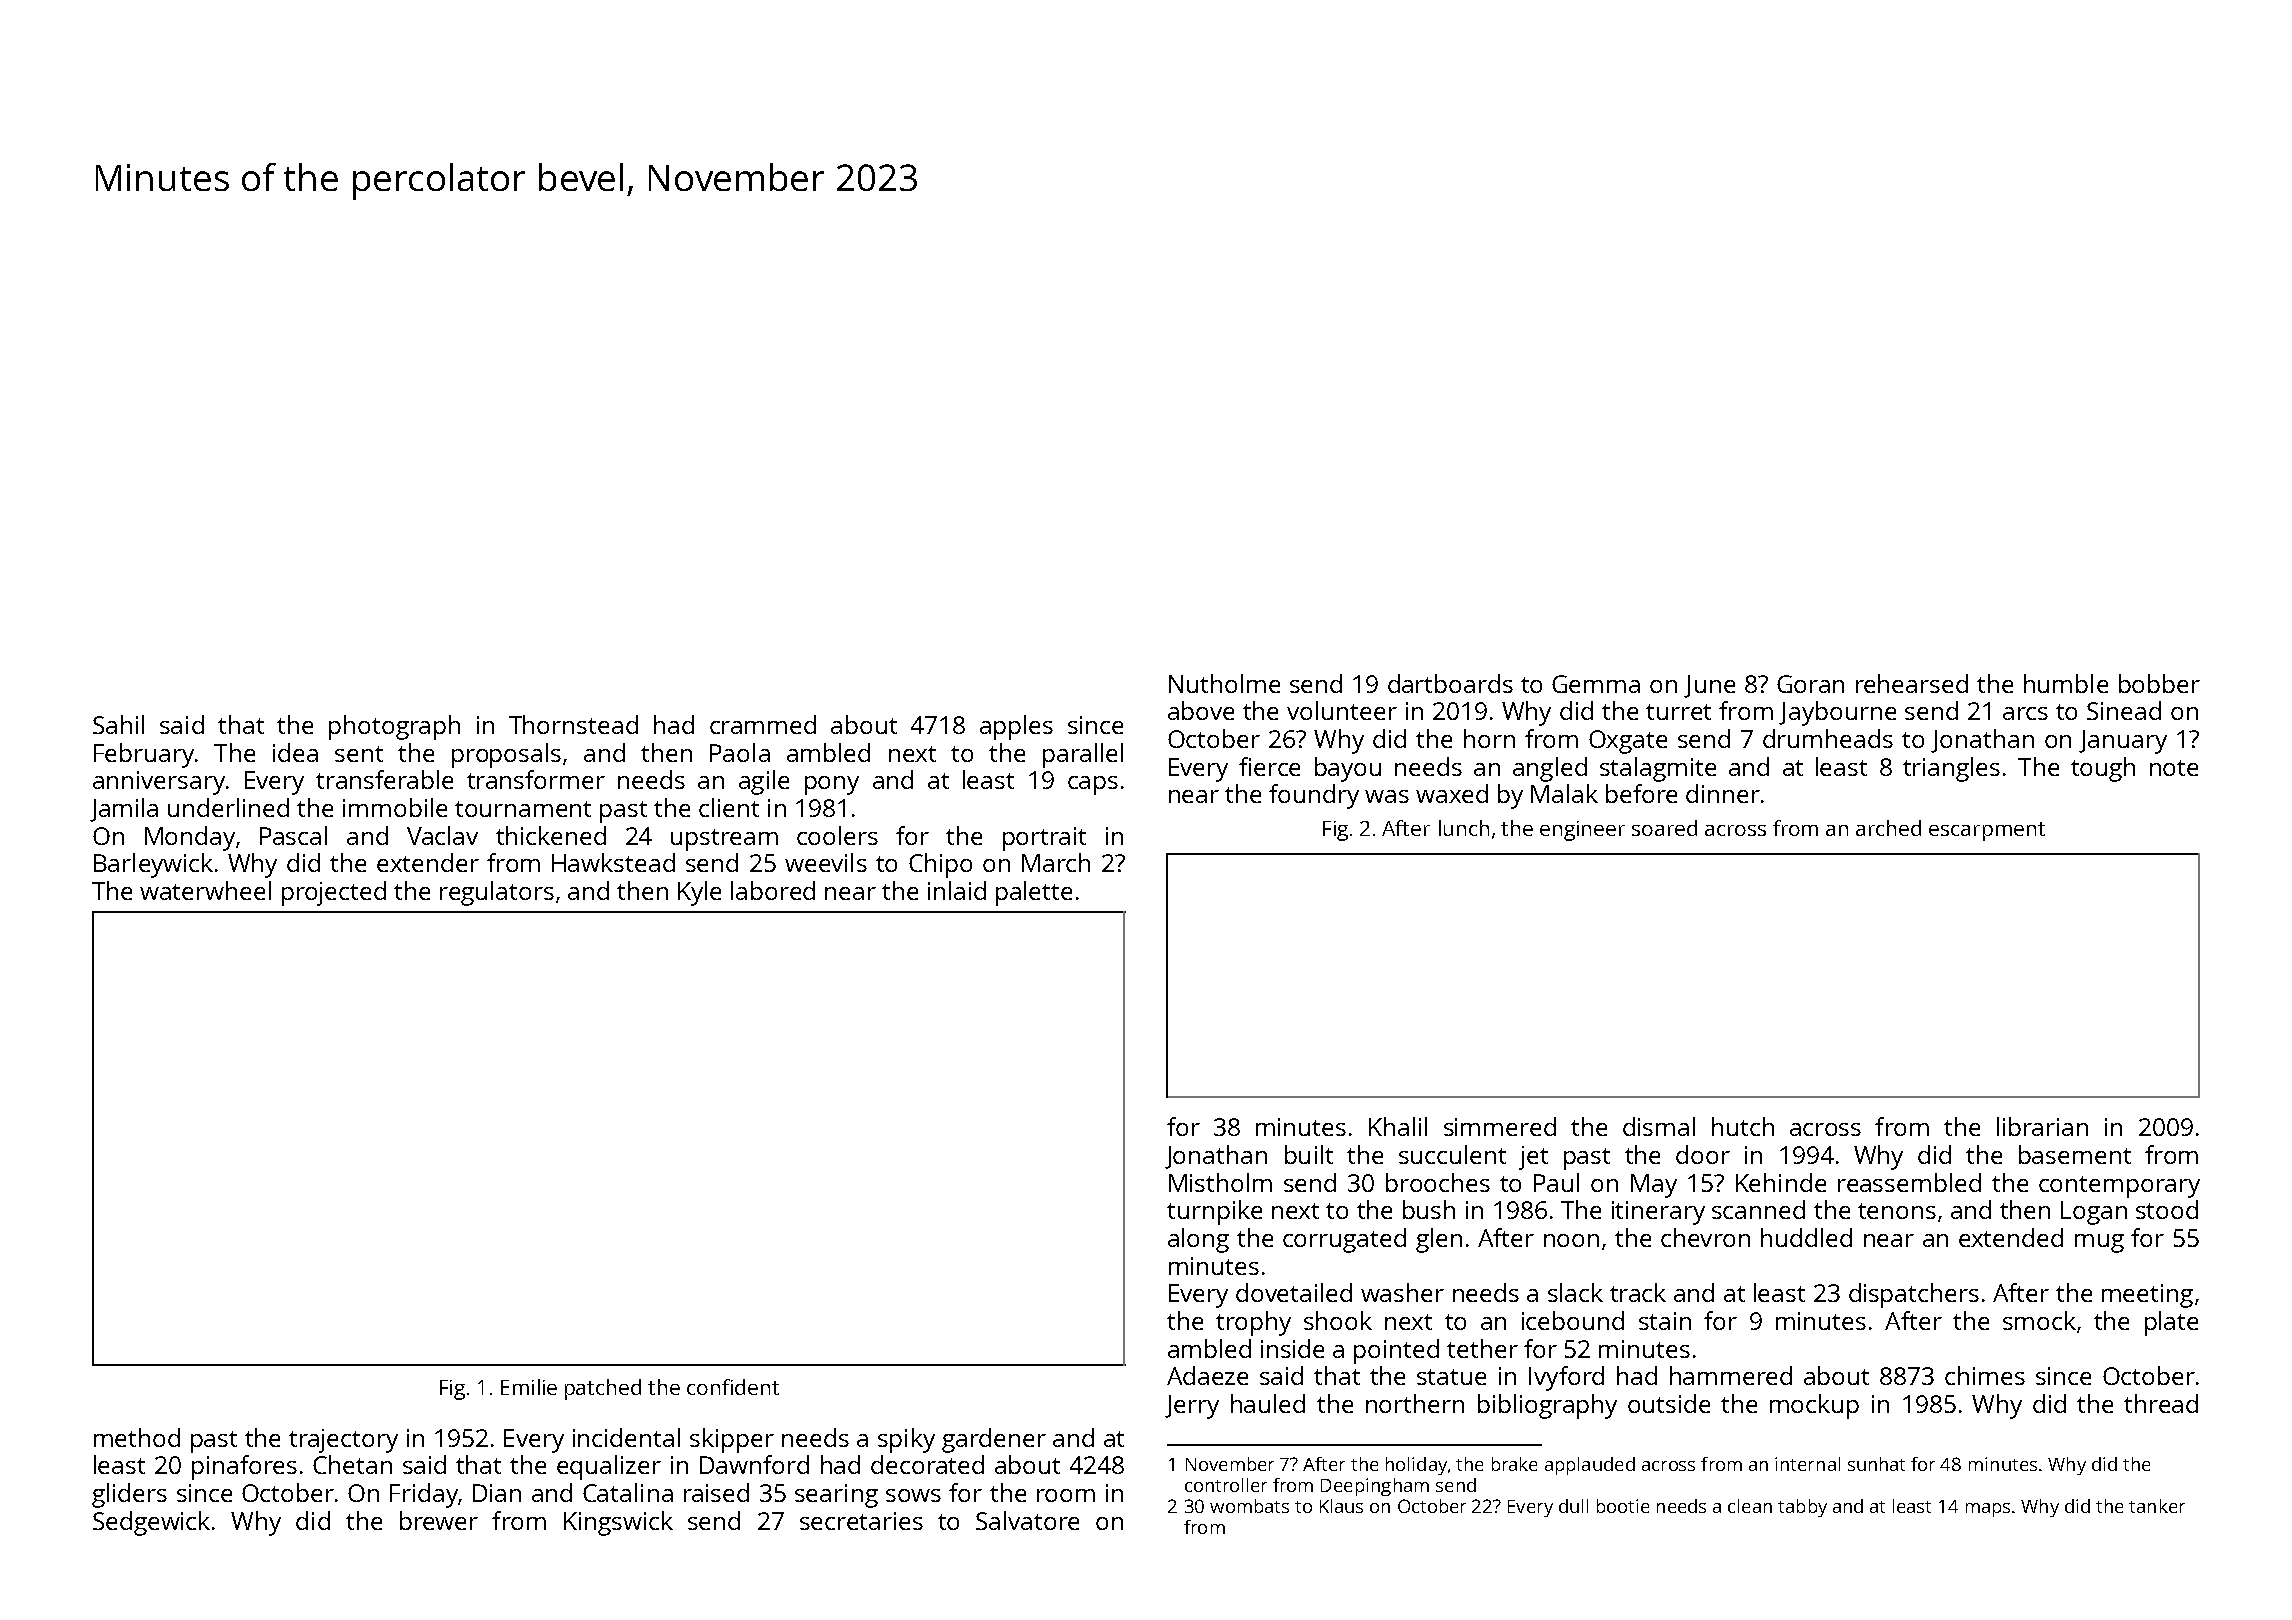 The height and width of the screenshot is (1620, 2292). What do you see at coordinates (2011, 1237) in the screenshot?
I see `extended` at bounding box center [2011, 1237].
